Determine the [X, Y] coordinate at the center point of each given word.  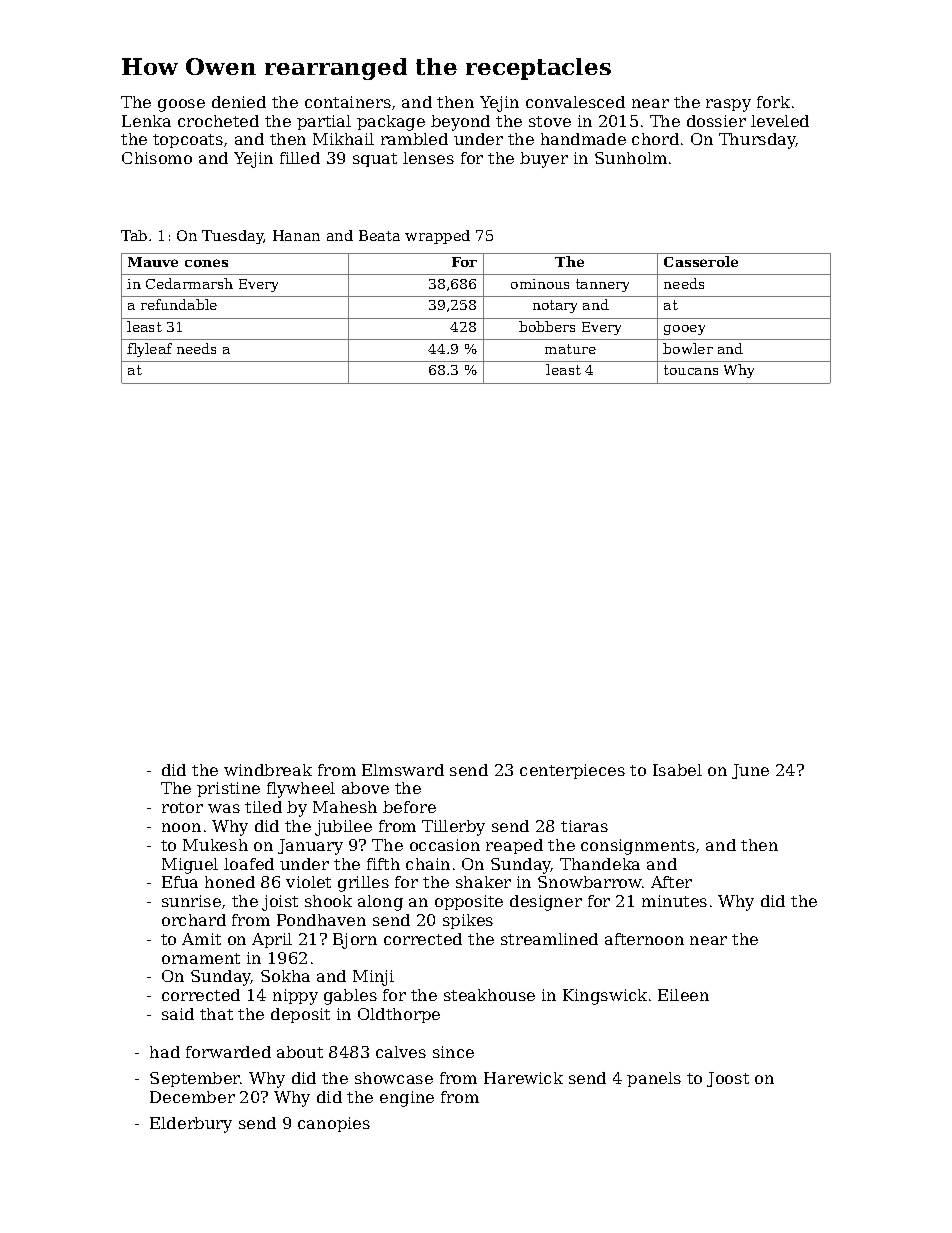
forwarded [228, 1052]
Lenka [146, 121]
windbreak [268, 770]
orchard [194, 920]
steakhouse [489, 995]
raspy [728, 105]
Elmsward [403, 770]
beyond [460, 123]
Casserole [701, 261]
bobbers [547, 326]
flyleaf [149, 350]
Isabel [677, 770]
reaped [514, 846]
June [750, 771]
